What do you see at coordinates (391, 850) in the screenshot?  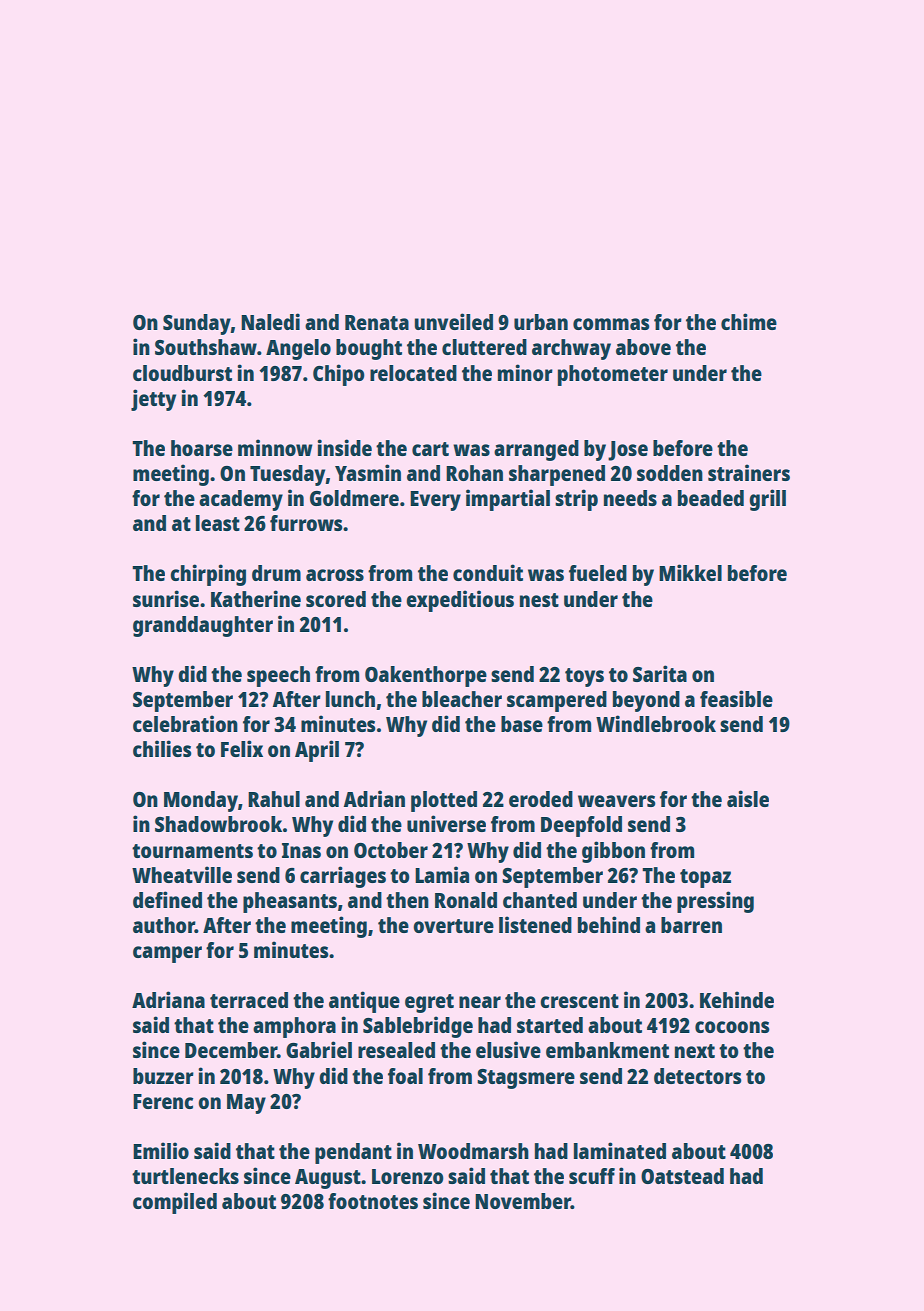 I see `October` at bounding box center [391, 850].
